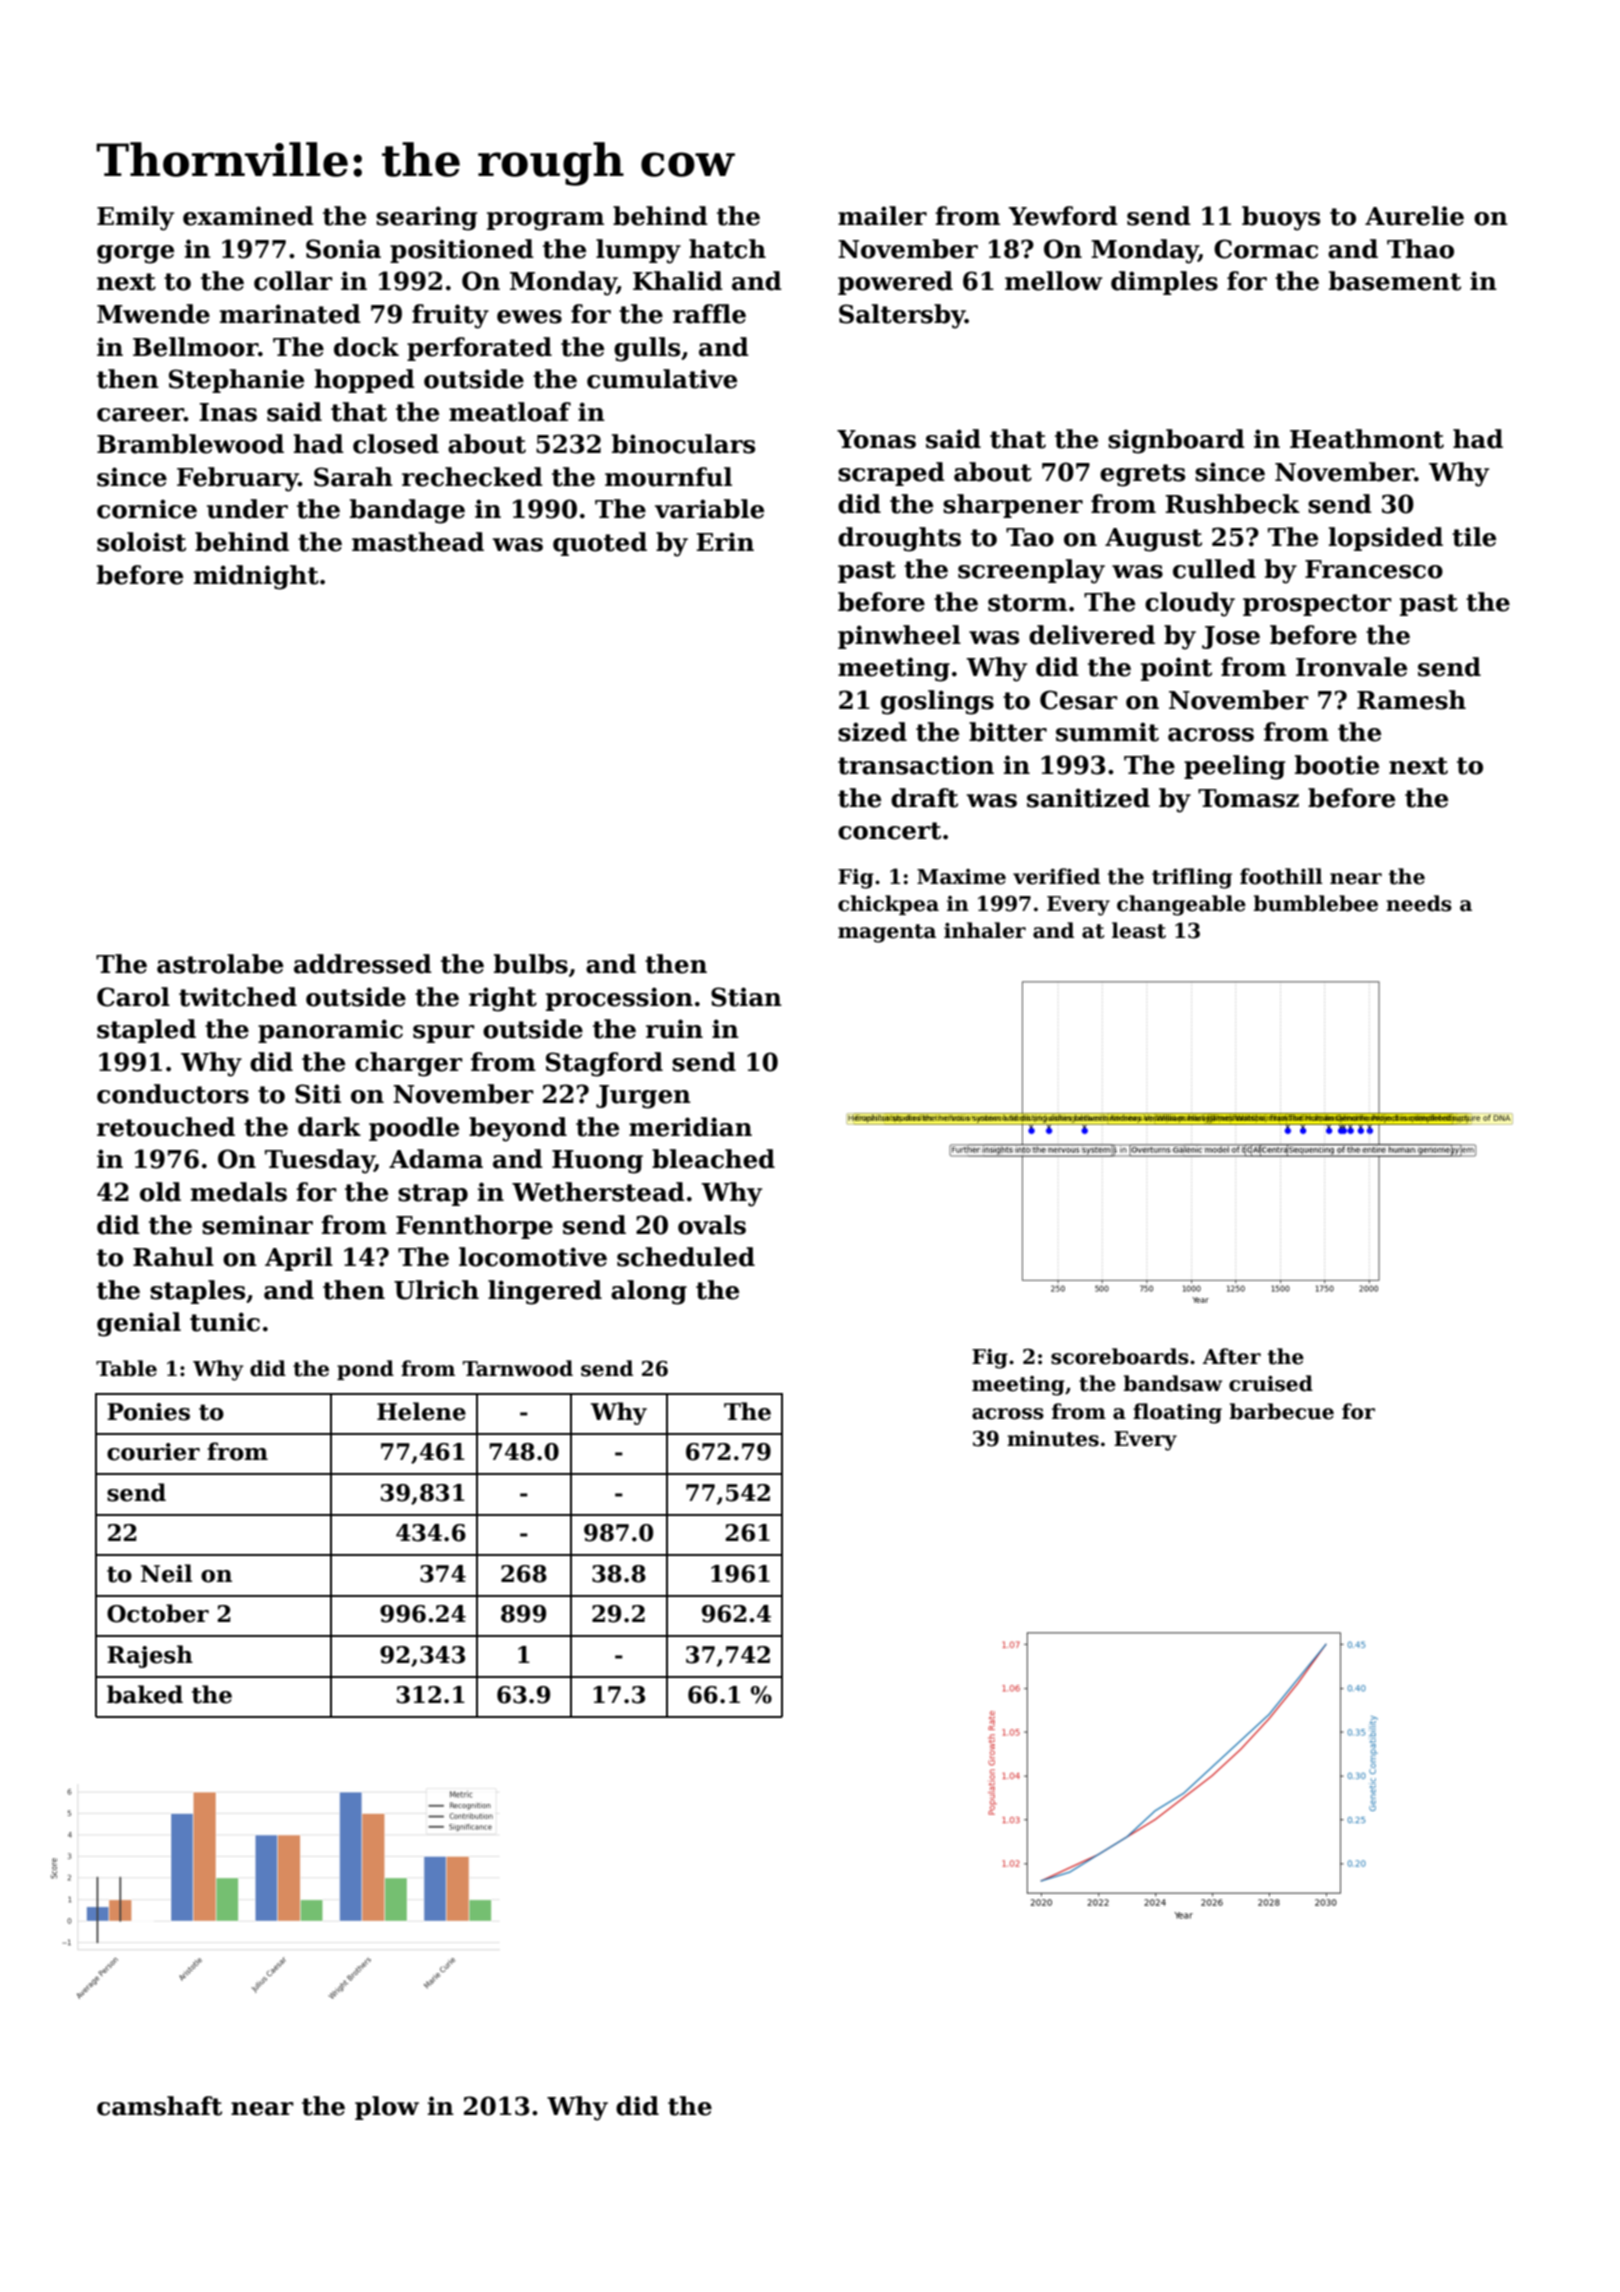 This page has width=1620, height=2292. What do you see at coordinates (173, 1094) in the page?
I see `conductors` at bounding box center [173, 1094].
